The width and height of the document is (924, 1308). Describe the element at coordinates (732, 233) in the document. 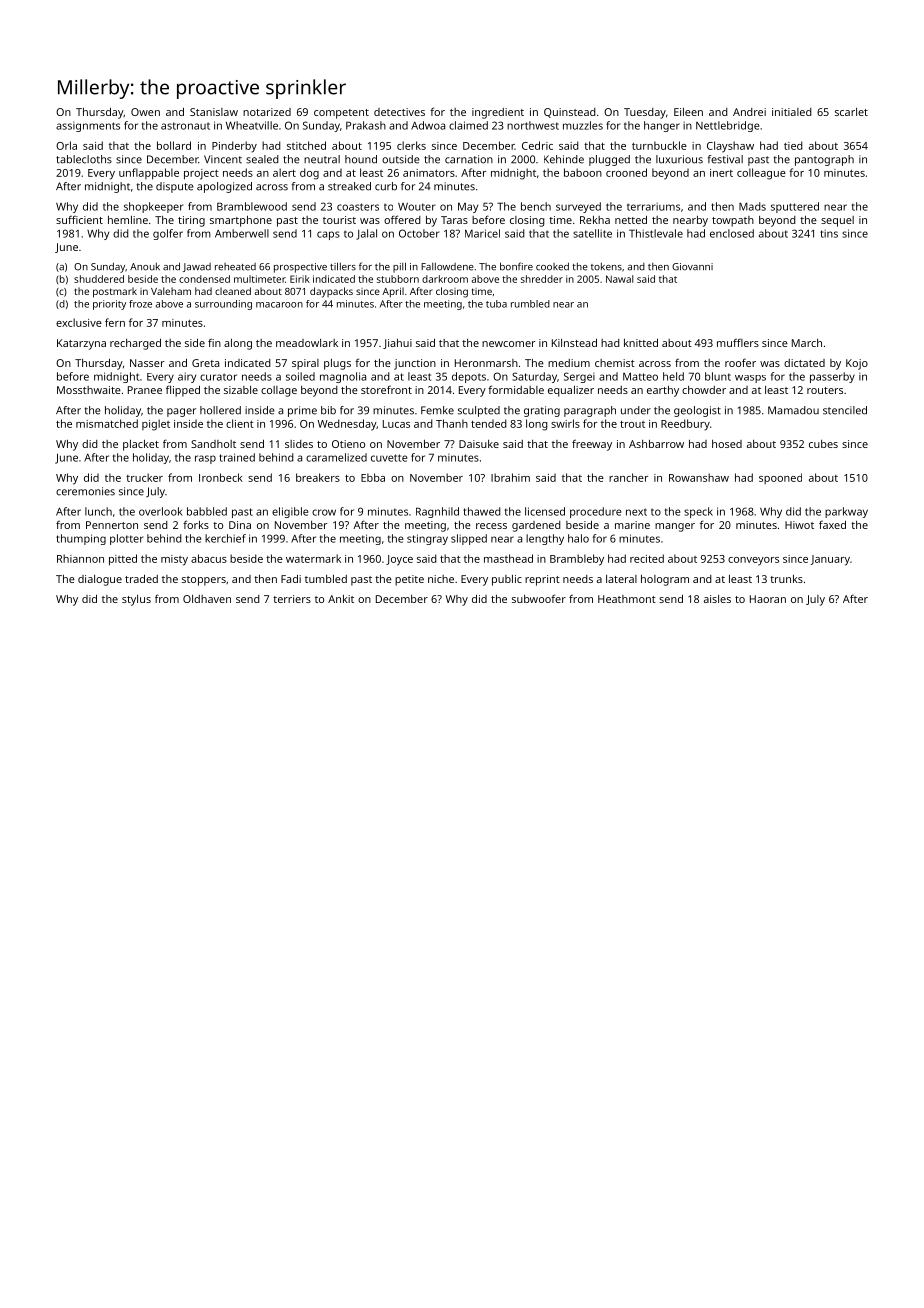

I see `enclosed` at that location.
